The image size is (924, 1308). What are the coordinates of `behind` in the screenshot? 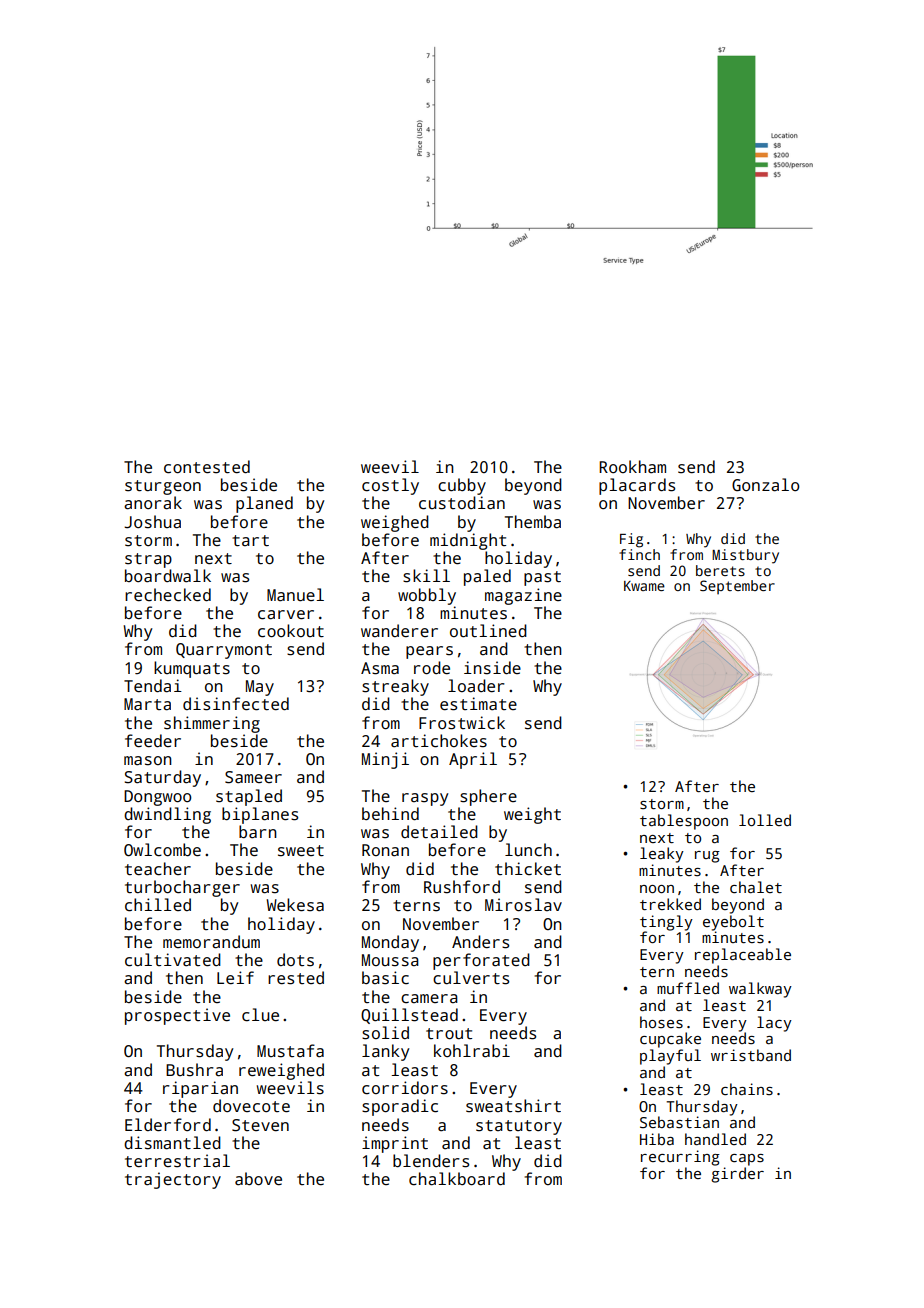 It's located at (390, 813).
